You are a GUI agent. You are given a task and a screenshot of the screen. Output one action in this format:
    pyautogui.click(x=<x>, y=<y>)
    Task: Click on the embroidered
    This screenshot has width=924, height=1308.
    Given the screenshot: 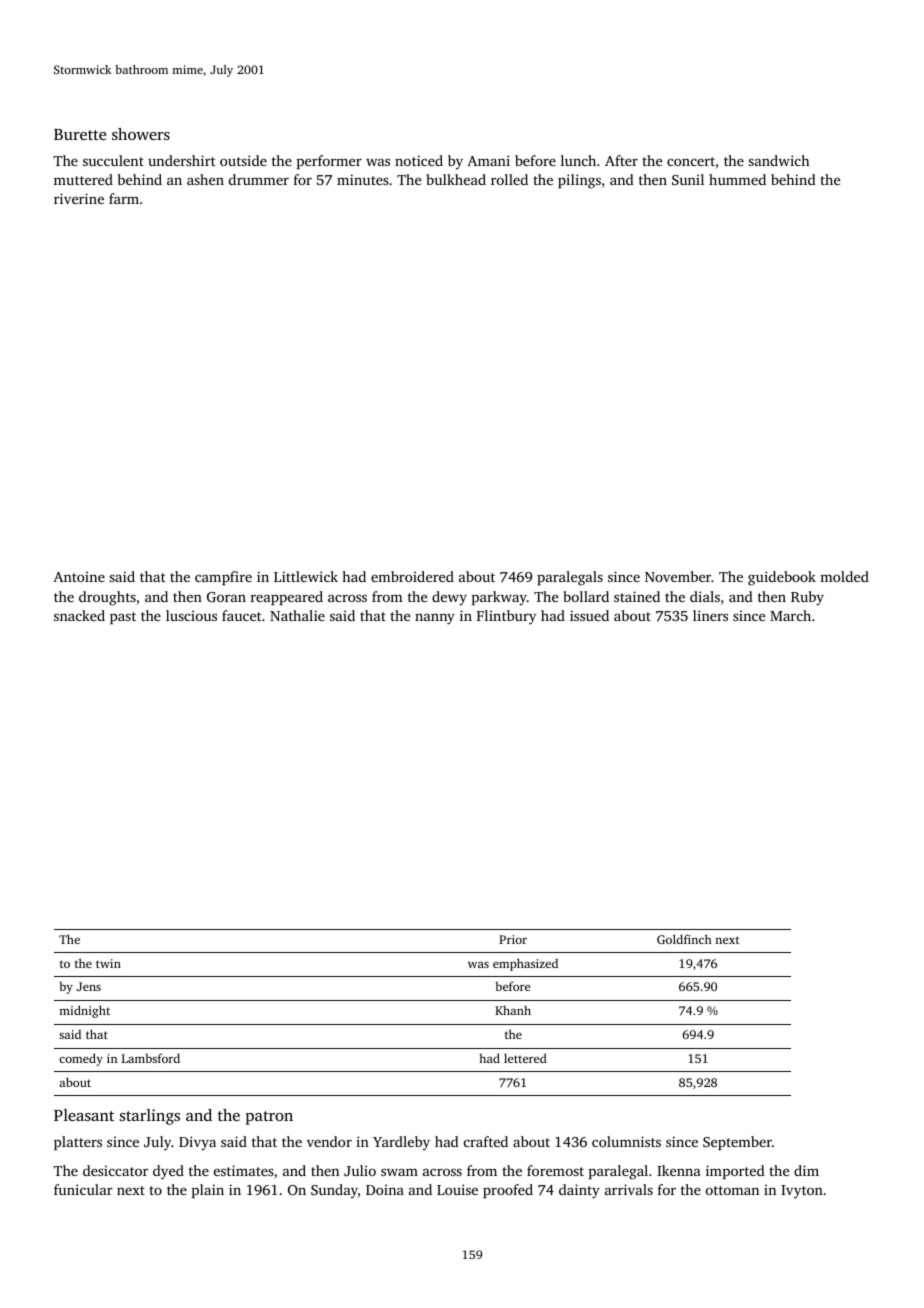 What is the action you would take?
    pyautogui.click(x=412, y=576)
